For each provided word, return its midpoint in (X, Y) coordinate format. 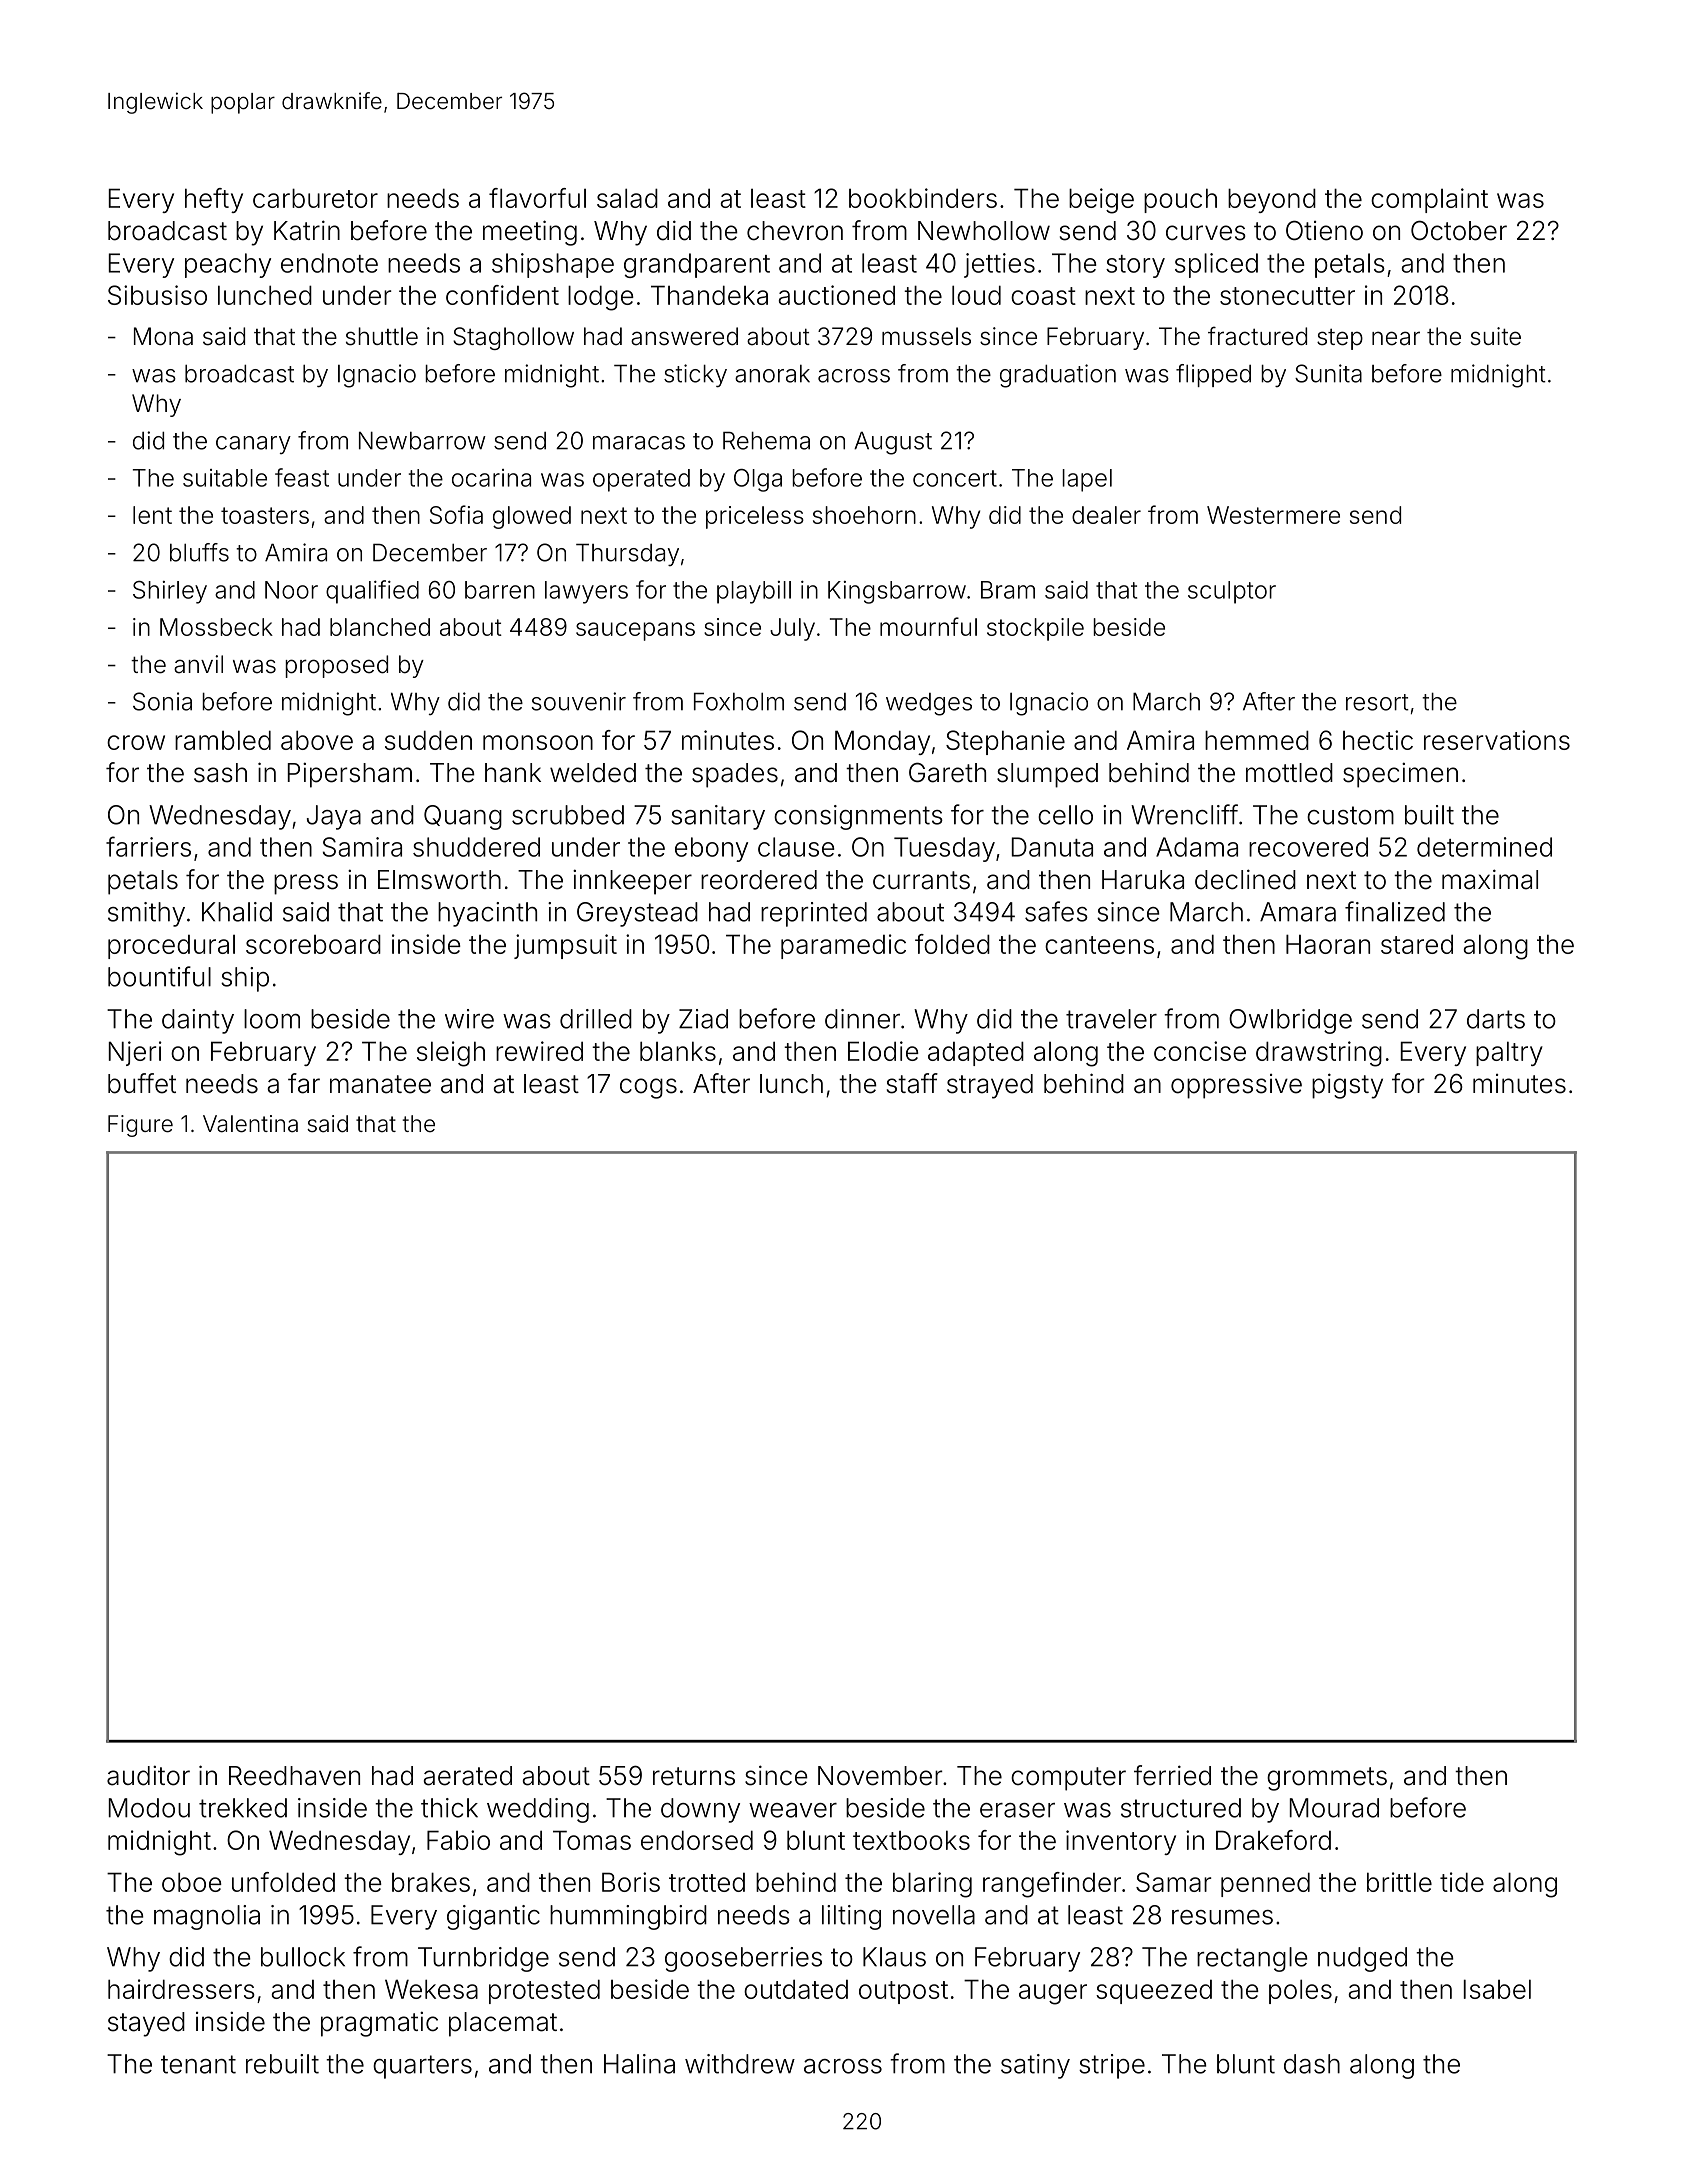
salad (627, 198)
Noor (291, 590)
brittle (1399, 1882)
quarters (422, 2067)
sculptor (1232, 592)
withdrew (740, 2064)
